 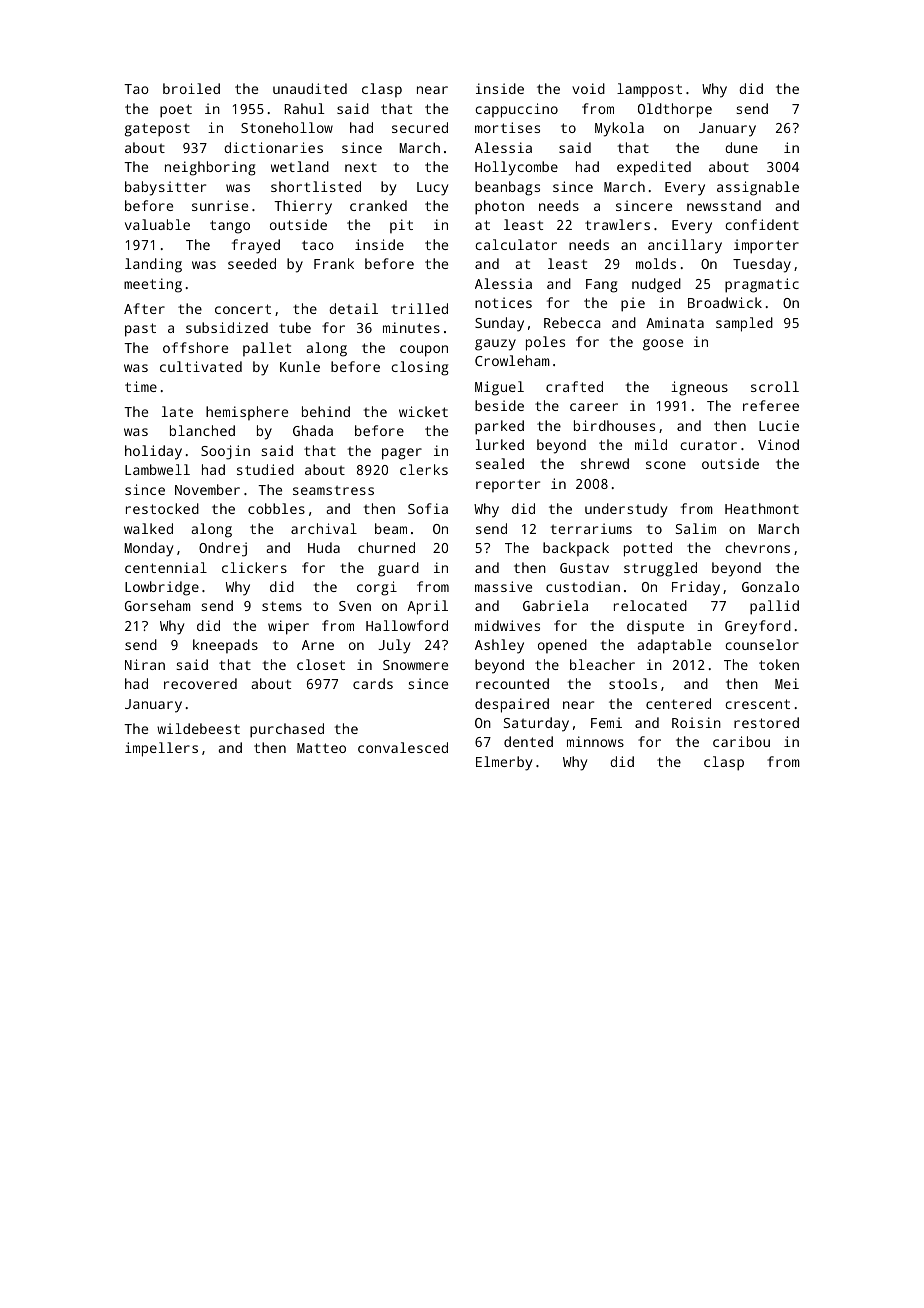 I want to click on kneepads, so click(x=225, y=646).
